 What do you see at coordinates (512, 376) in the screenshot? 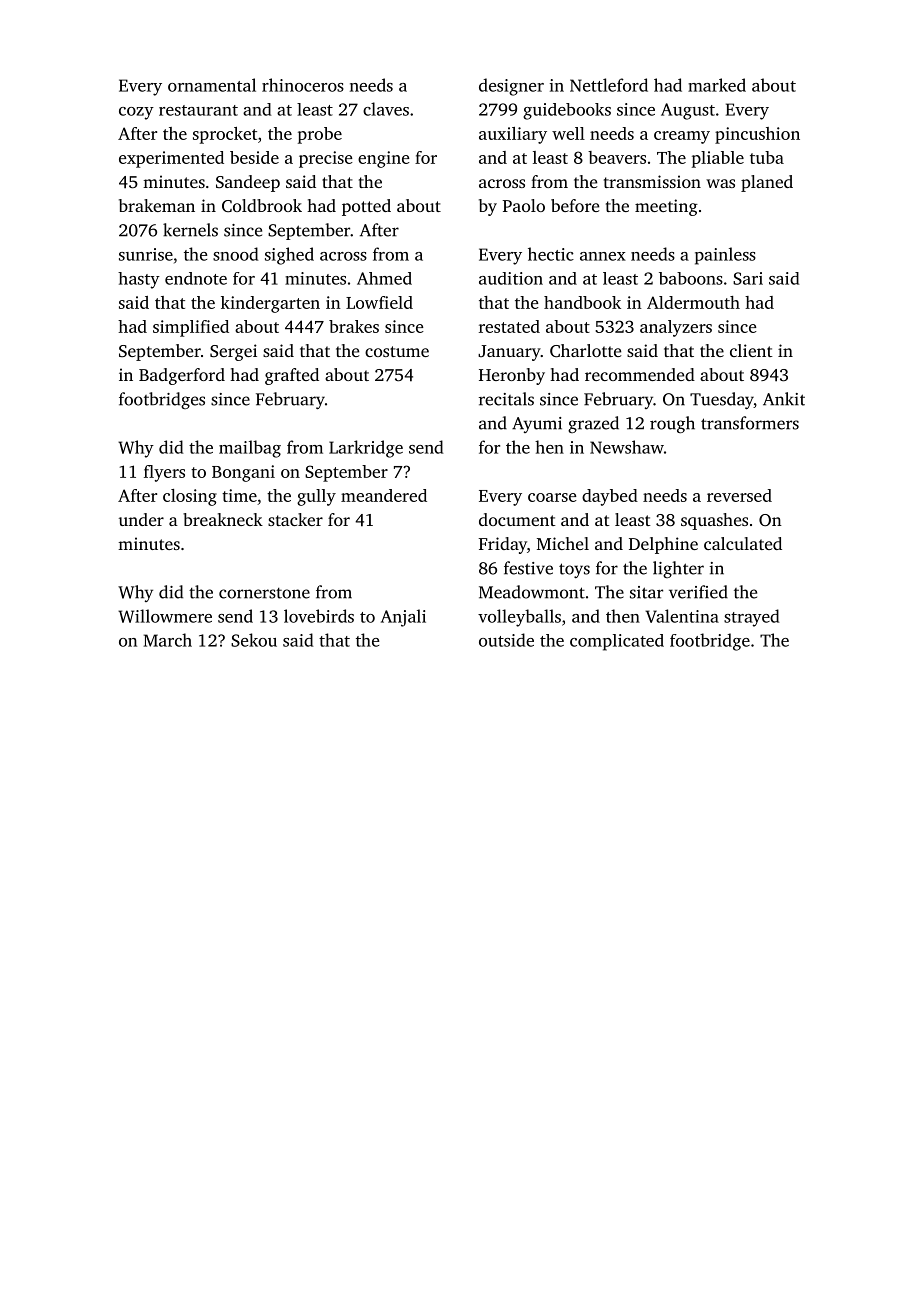
I see `Heronby` at bounding box center [512, 376].
